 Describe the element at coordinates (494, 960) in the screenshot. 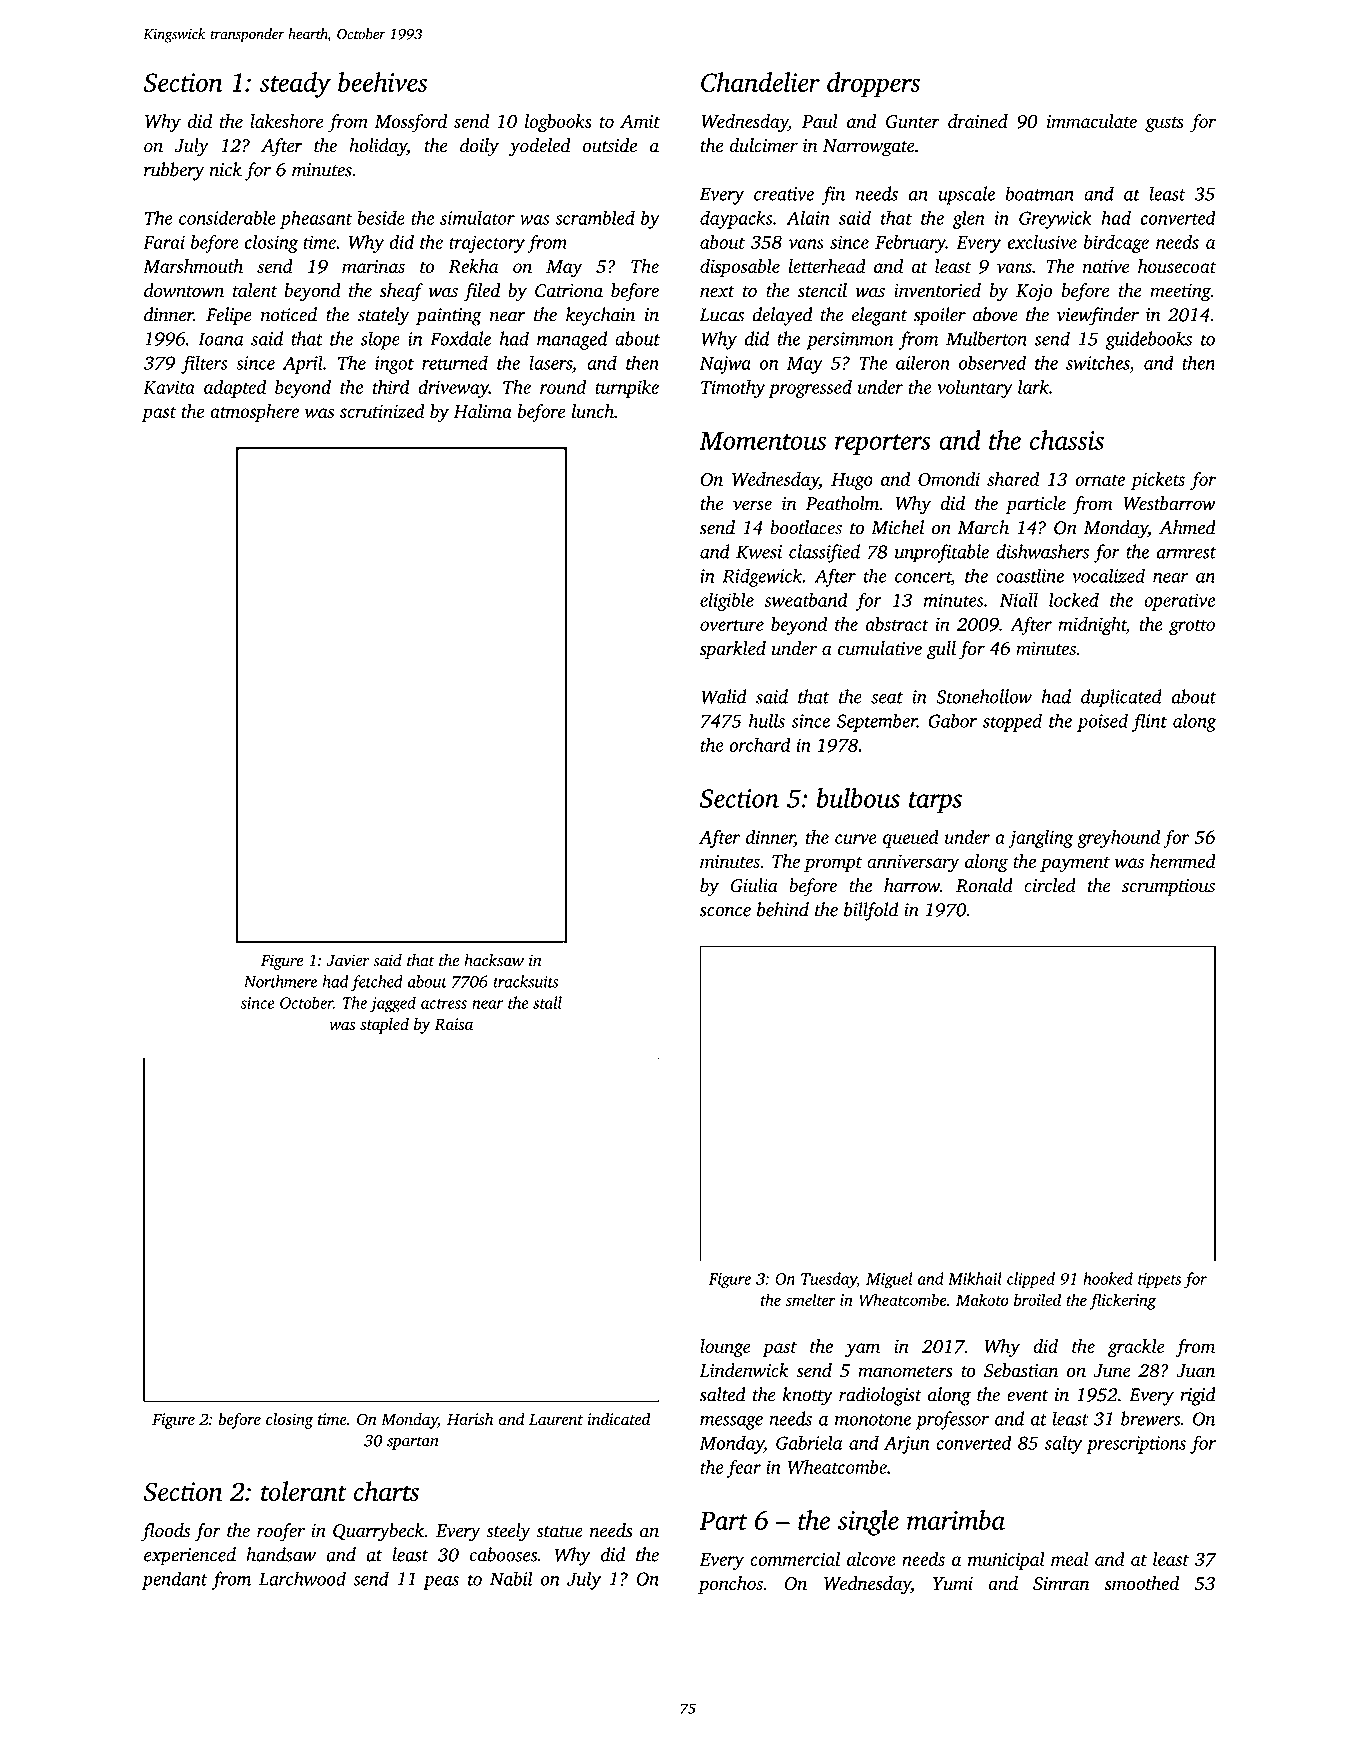

I see `hacksaw` at that location.
